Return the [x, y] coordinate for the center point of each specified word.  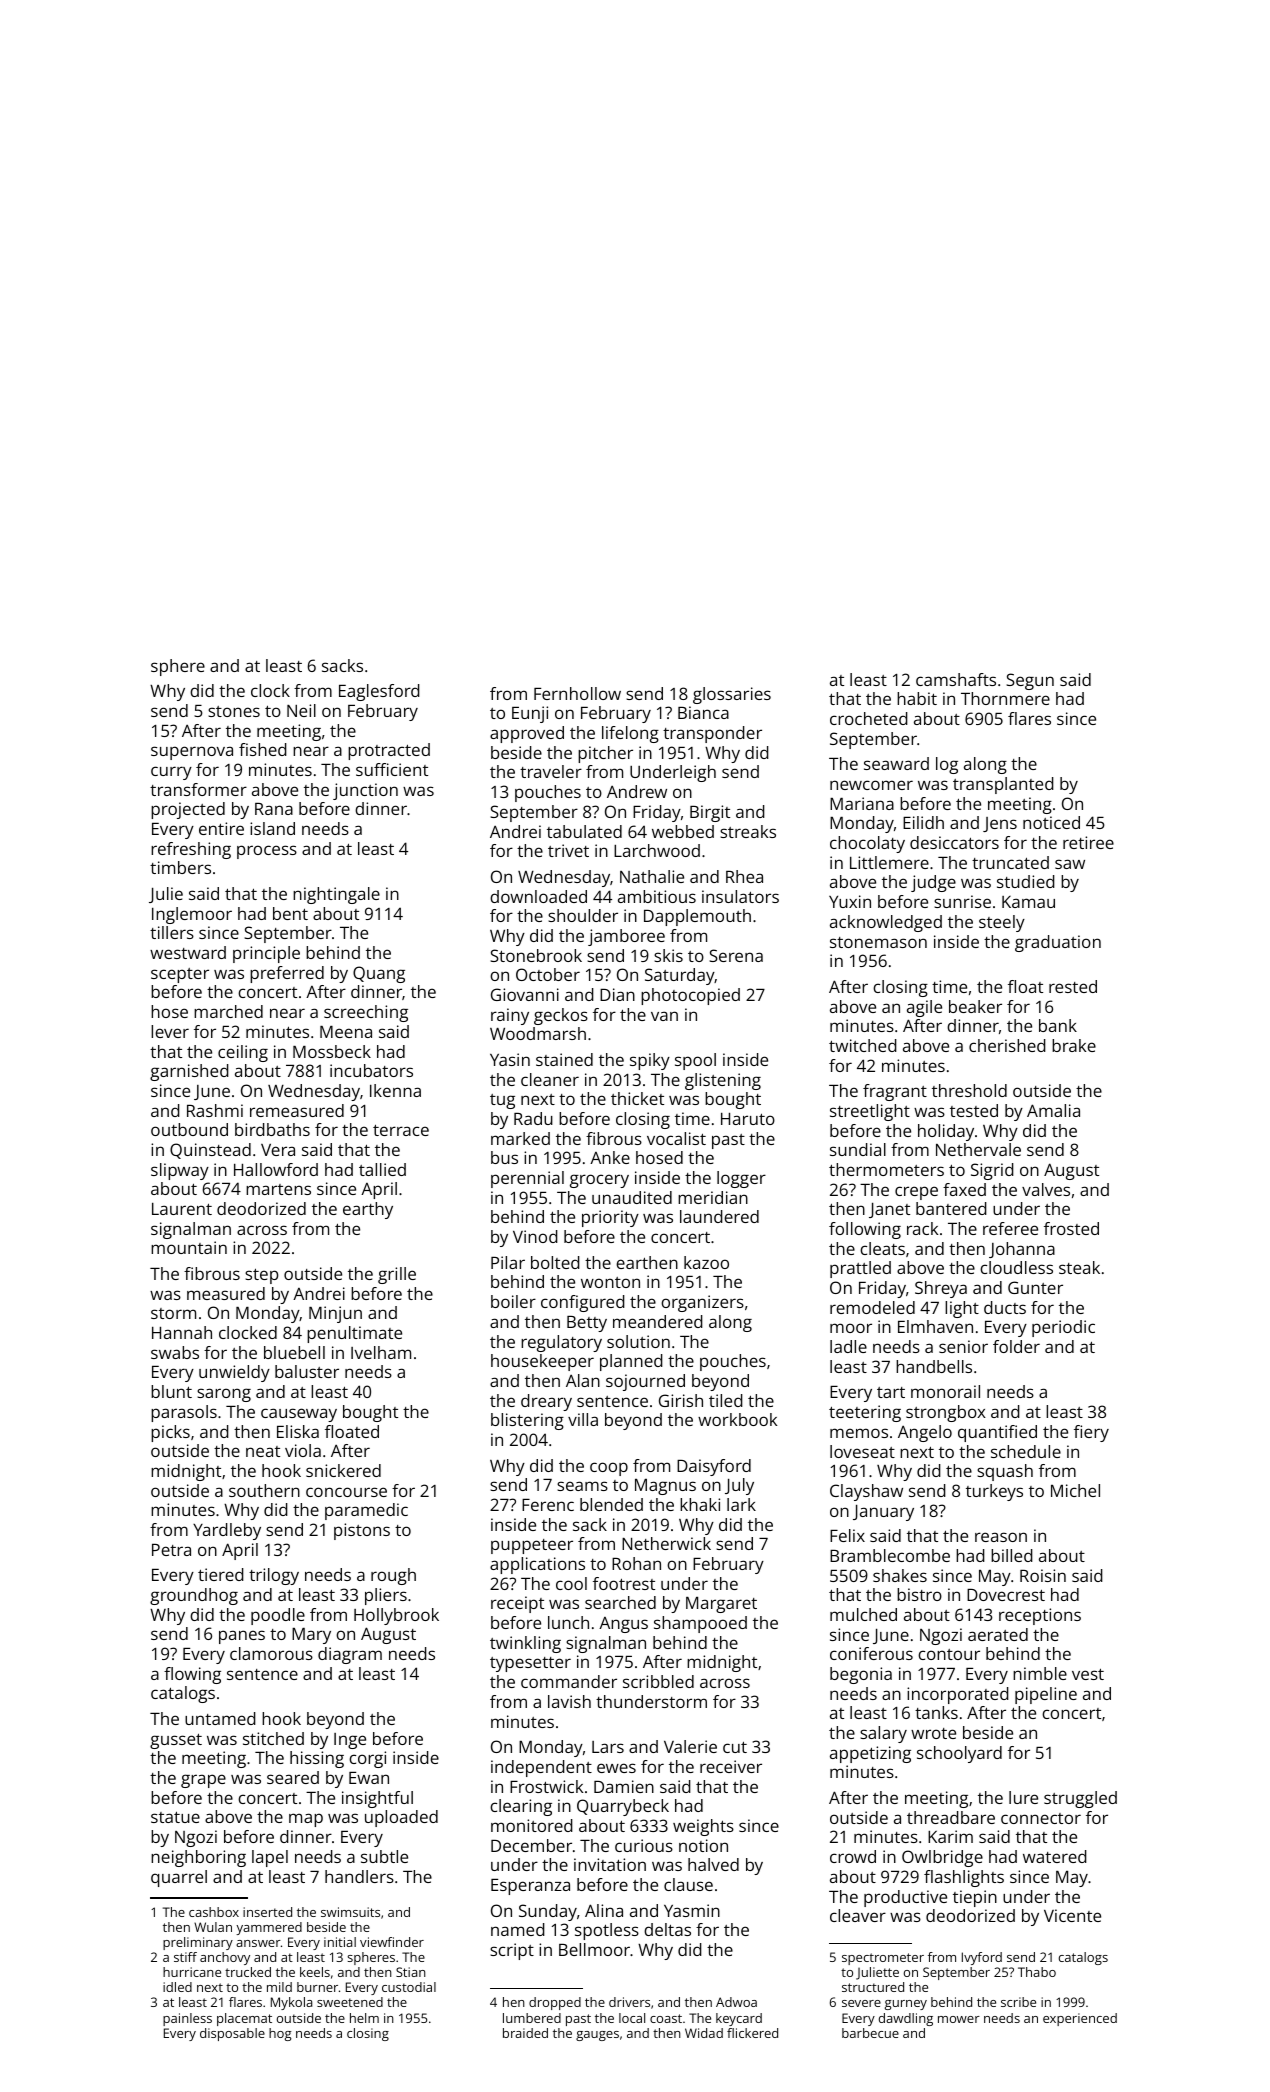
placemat [244, 2019]
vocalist [676, 1138]
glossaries [732, 695]
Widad [704, 2033]
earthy [368, 1210]
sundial [858, 1149]
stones [234, 711]
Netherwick [666, 1543]
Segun [1030, 681]
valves [1046, 1189]
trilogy [274, 1576]
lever [170, 1031]
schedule [1026, 1451]
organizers [702, 1303]
